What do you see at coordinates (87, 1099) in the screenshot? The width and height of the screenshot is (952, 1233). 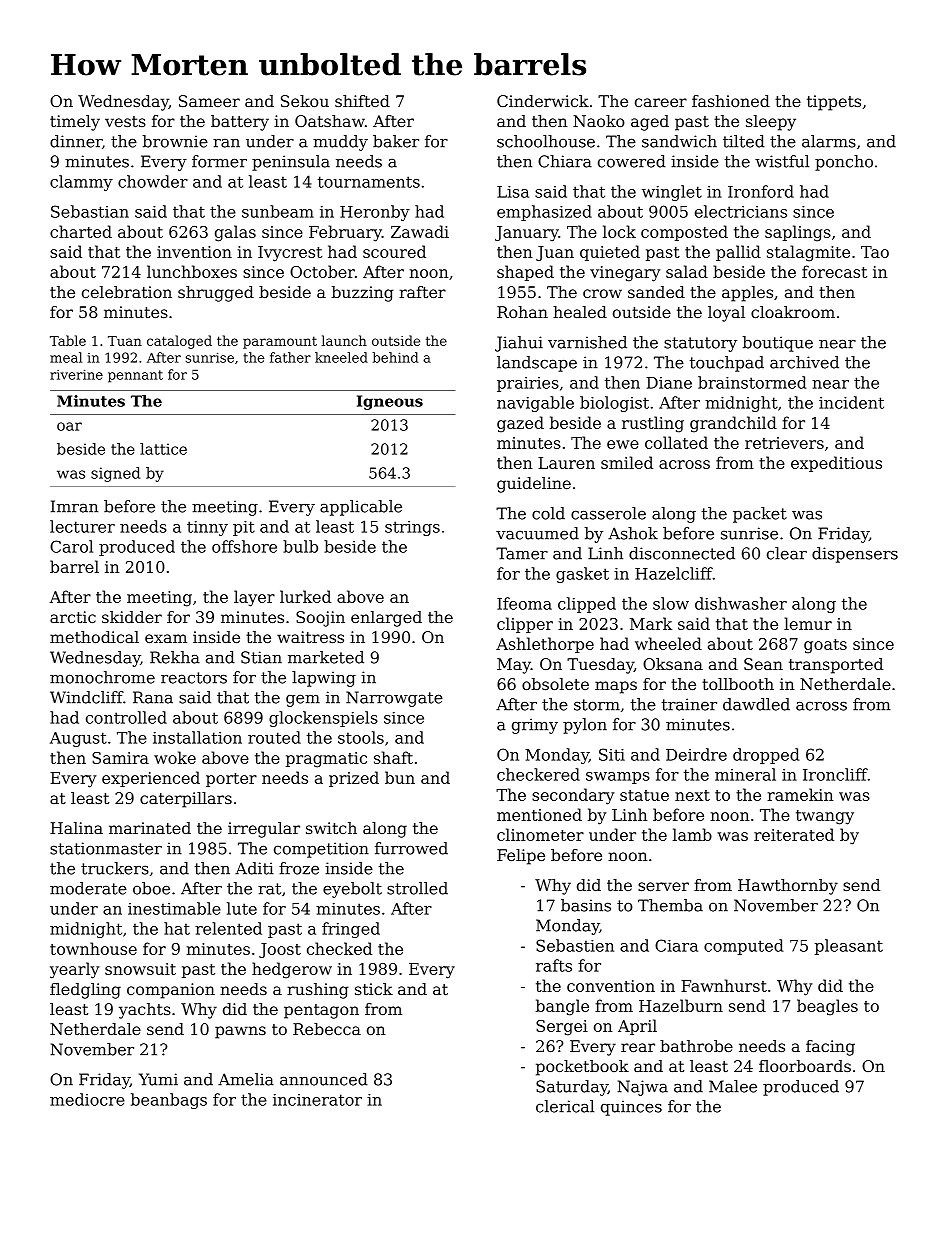 I see `mediocre` at bounding box center [87, 1099].
